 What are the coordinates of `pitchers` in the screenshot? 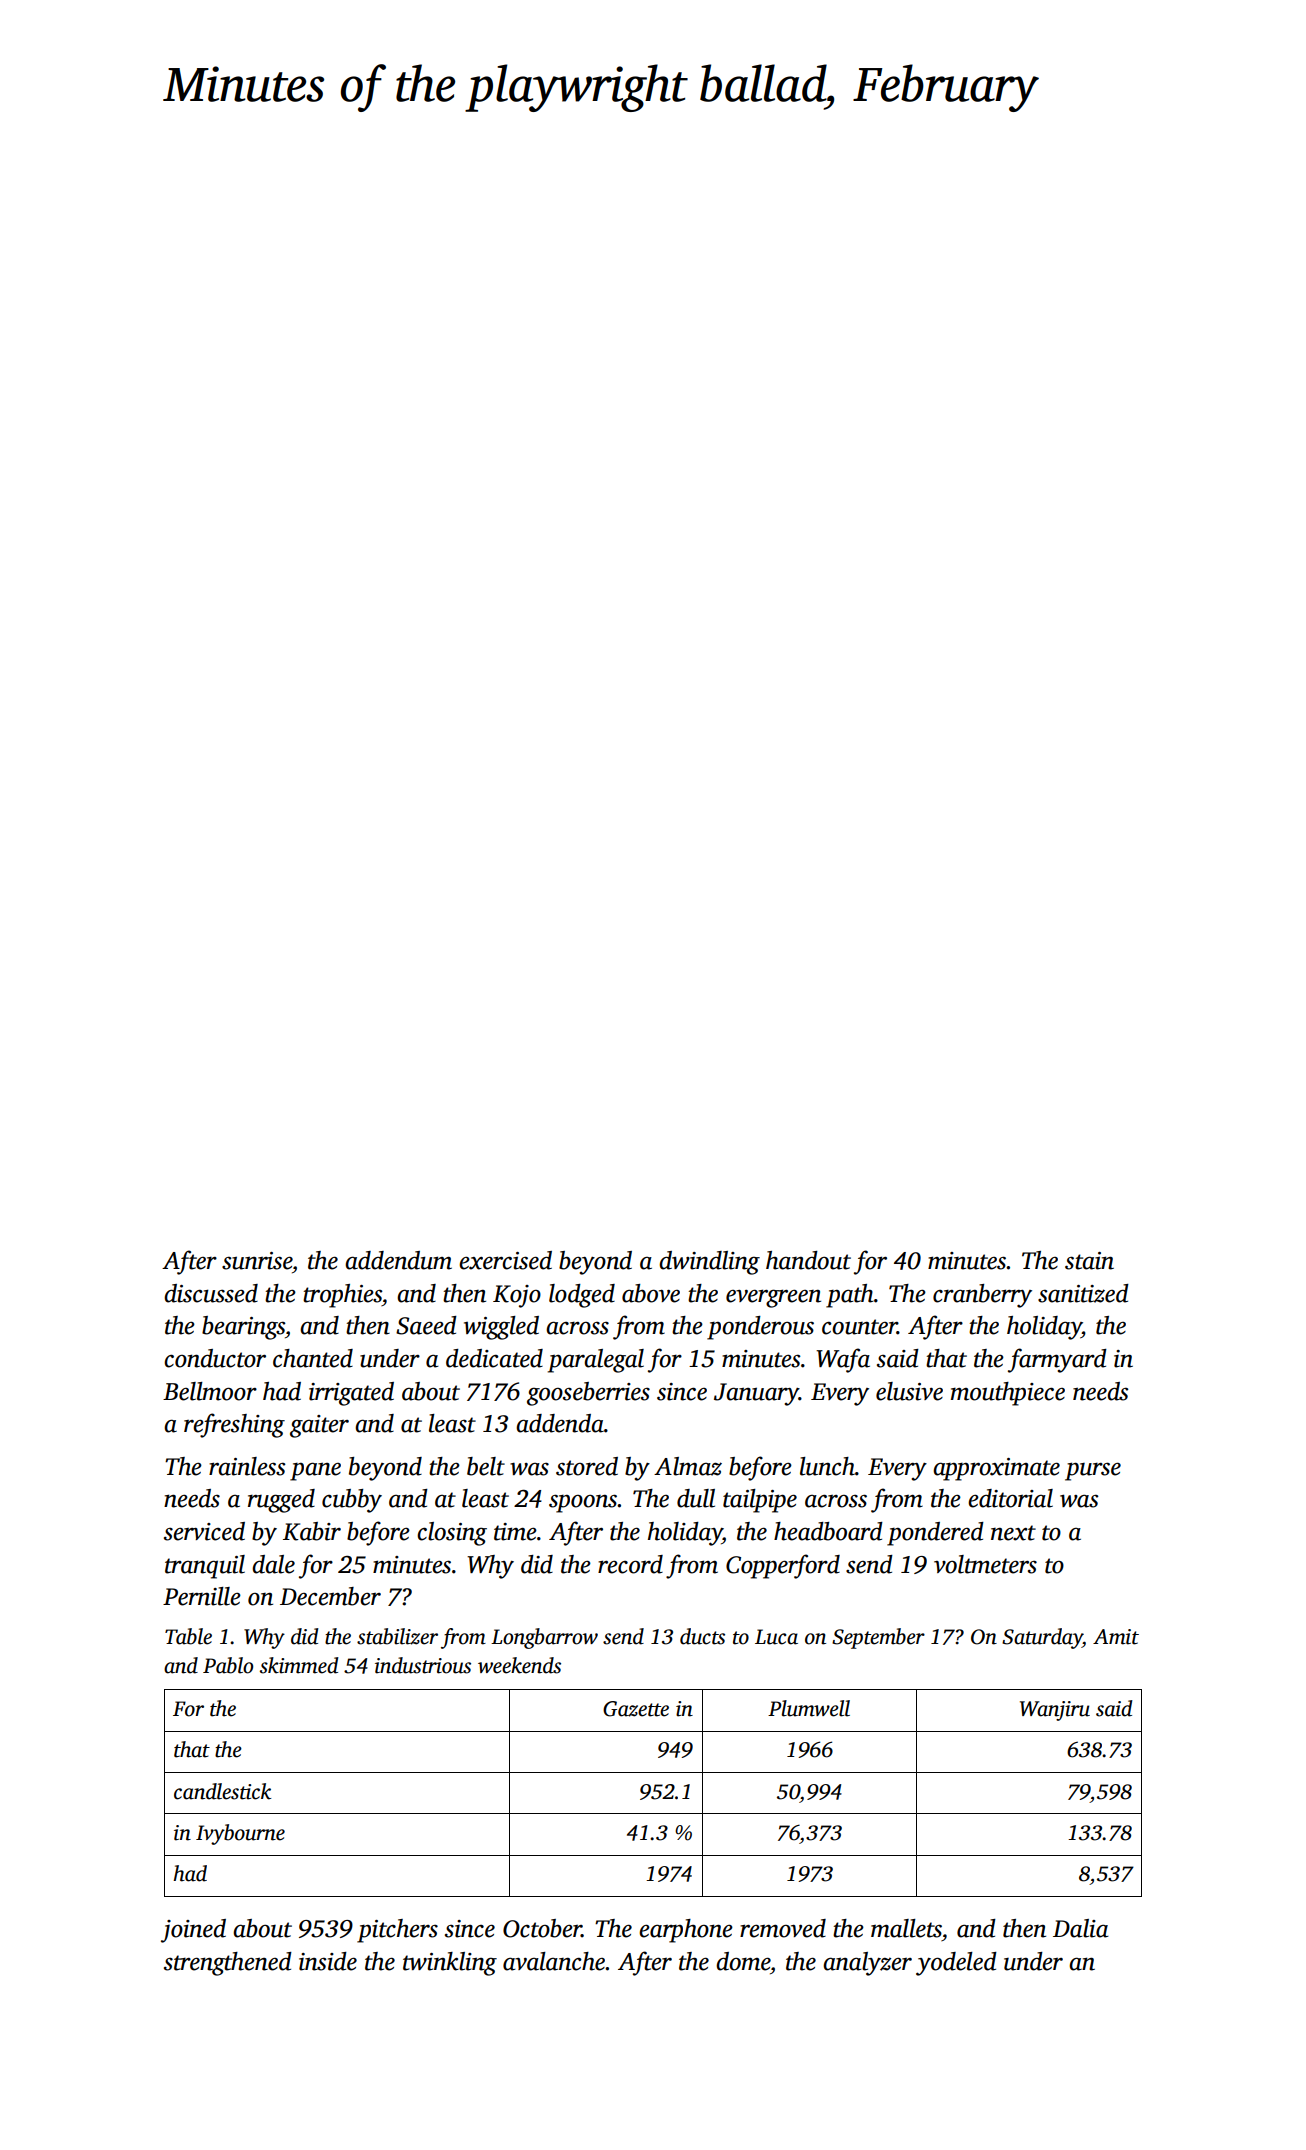 It's located at (397, 1931).
